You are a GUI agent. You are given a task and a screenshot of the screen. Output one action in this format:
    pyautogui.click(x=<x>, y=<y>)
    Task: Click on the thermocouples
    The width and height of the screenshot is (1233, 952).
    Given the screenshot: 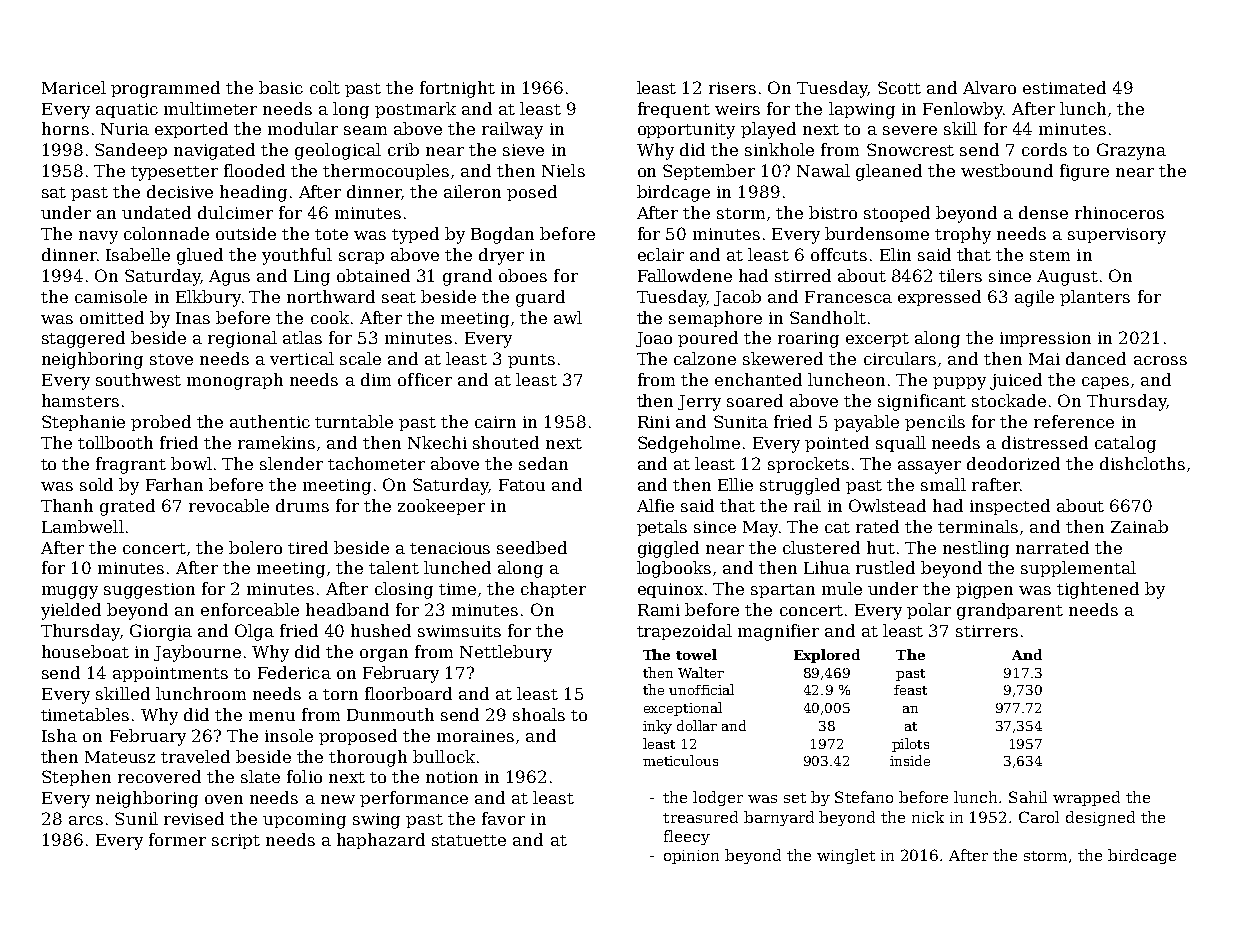 What is the action you would take?
    pyautogui.click(x=386, y=172)
